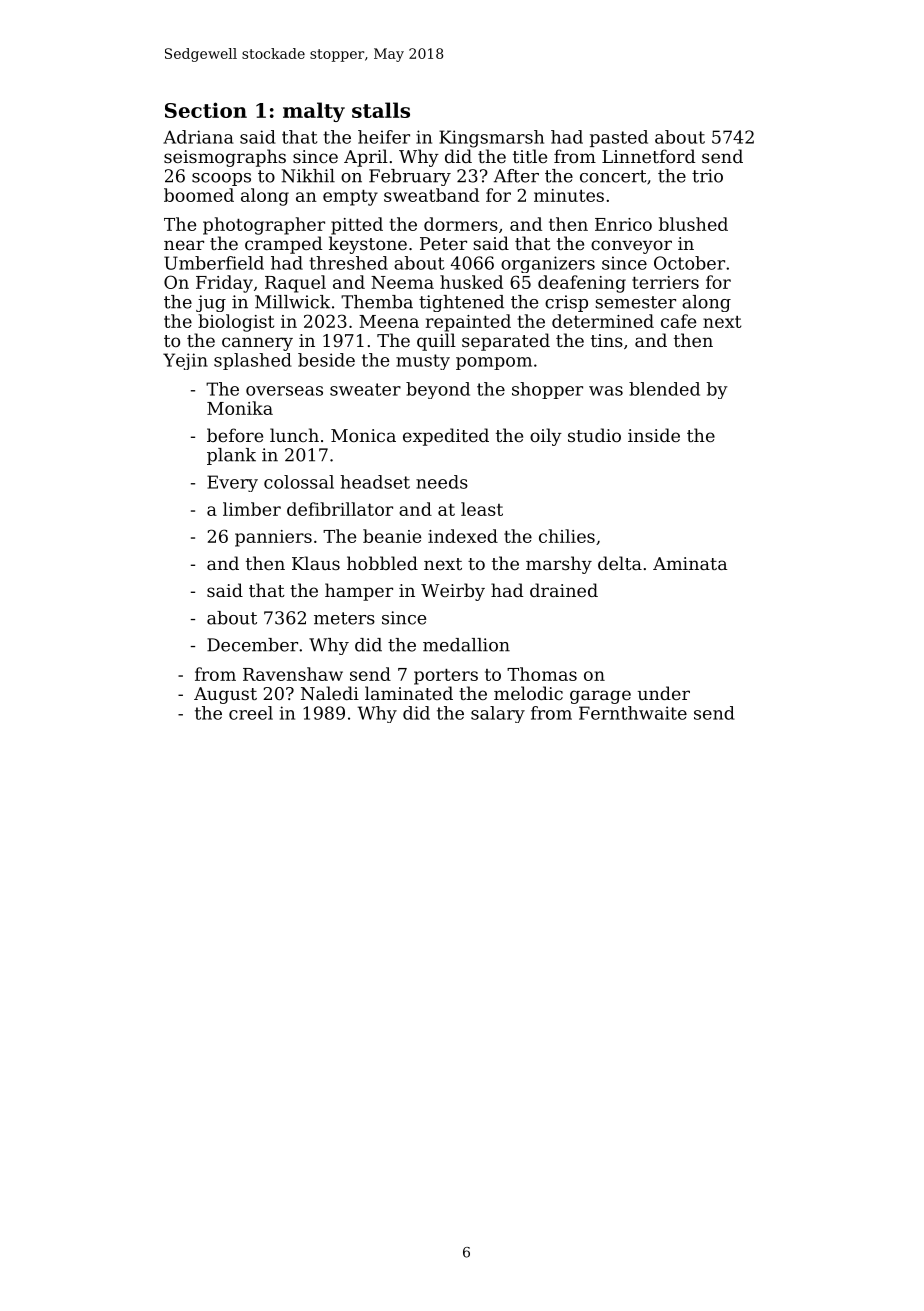 The height and width of the document is (1311, 924). Describe the element at coordinates (251, 713) in the document. I see `creel` at that location.
